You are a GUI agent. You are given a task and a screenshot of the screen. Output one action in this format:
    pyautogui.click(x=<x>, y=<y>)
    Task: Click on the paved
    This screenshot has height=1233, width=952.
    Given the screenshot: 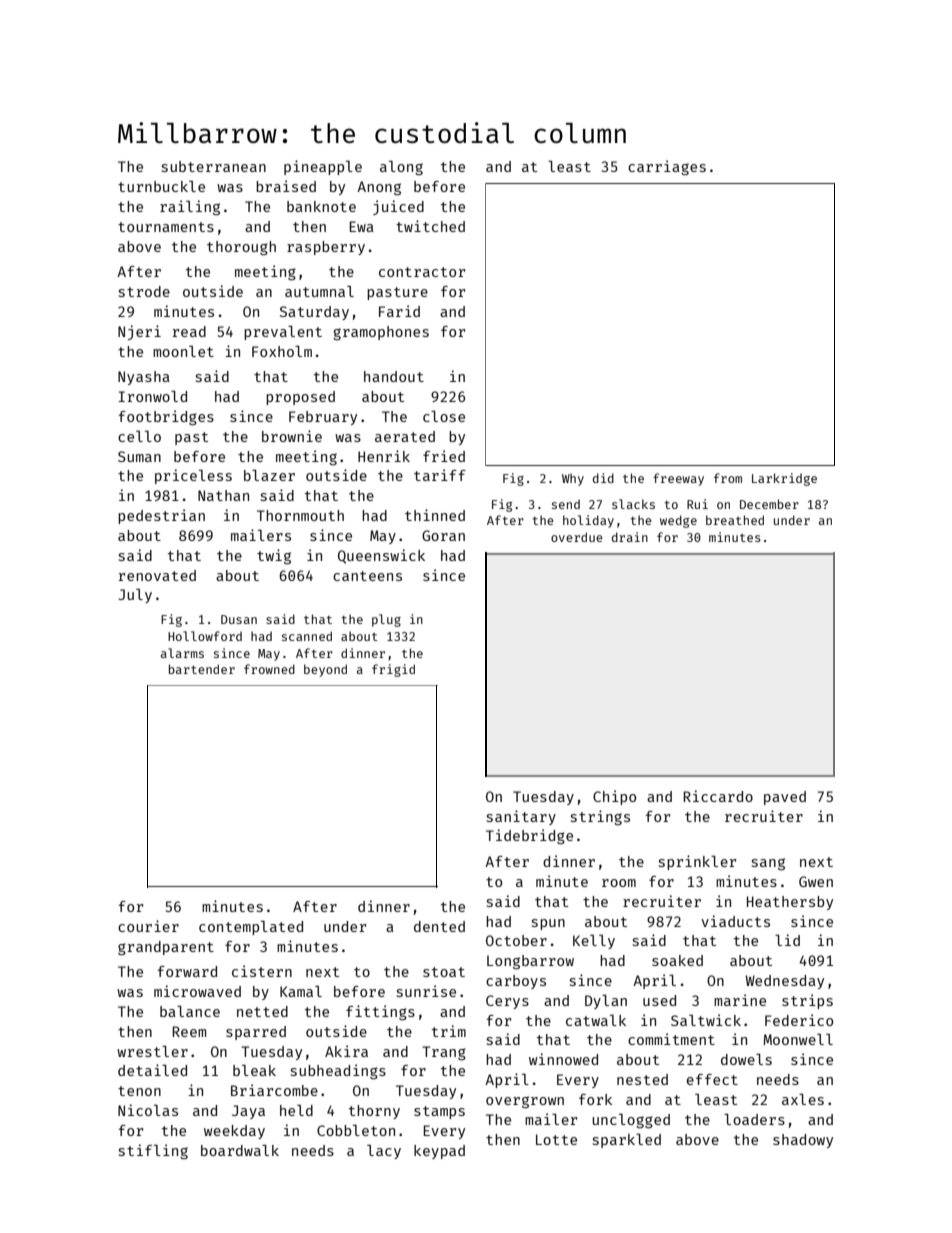 What is the action you would take?
    pyautogui.click(x=785, y=798)
